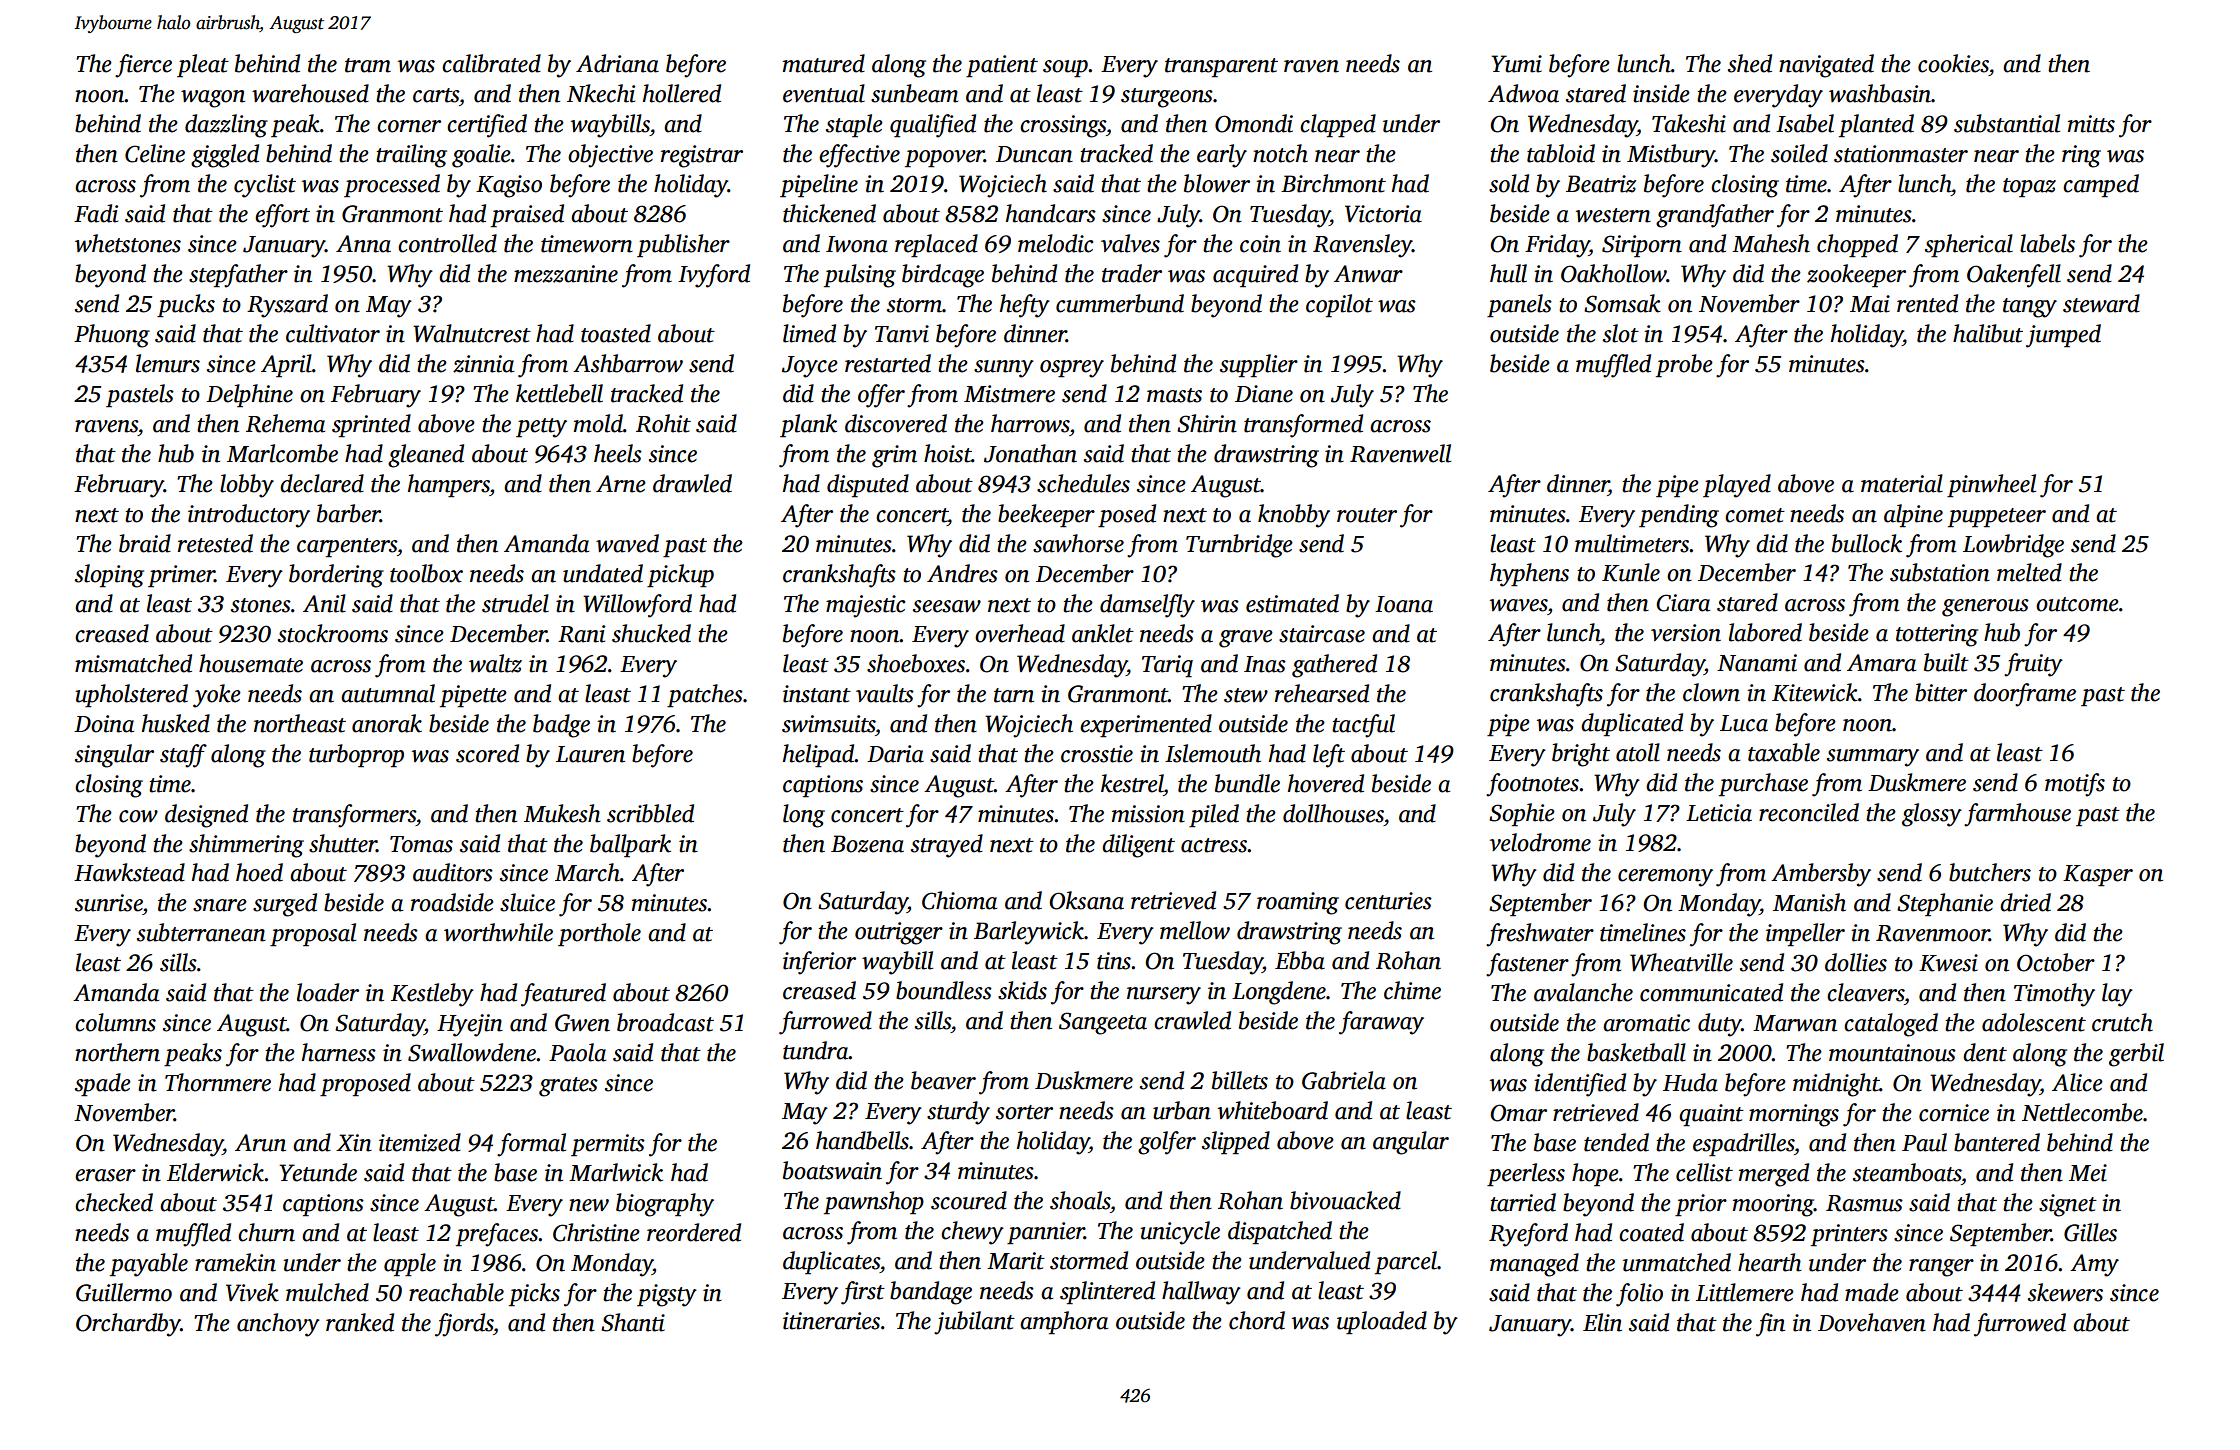 The width and height of the image is (2240, 1450). Describe the element at coordinates (943, 276) in the image. I see `birdcage` at that location.
